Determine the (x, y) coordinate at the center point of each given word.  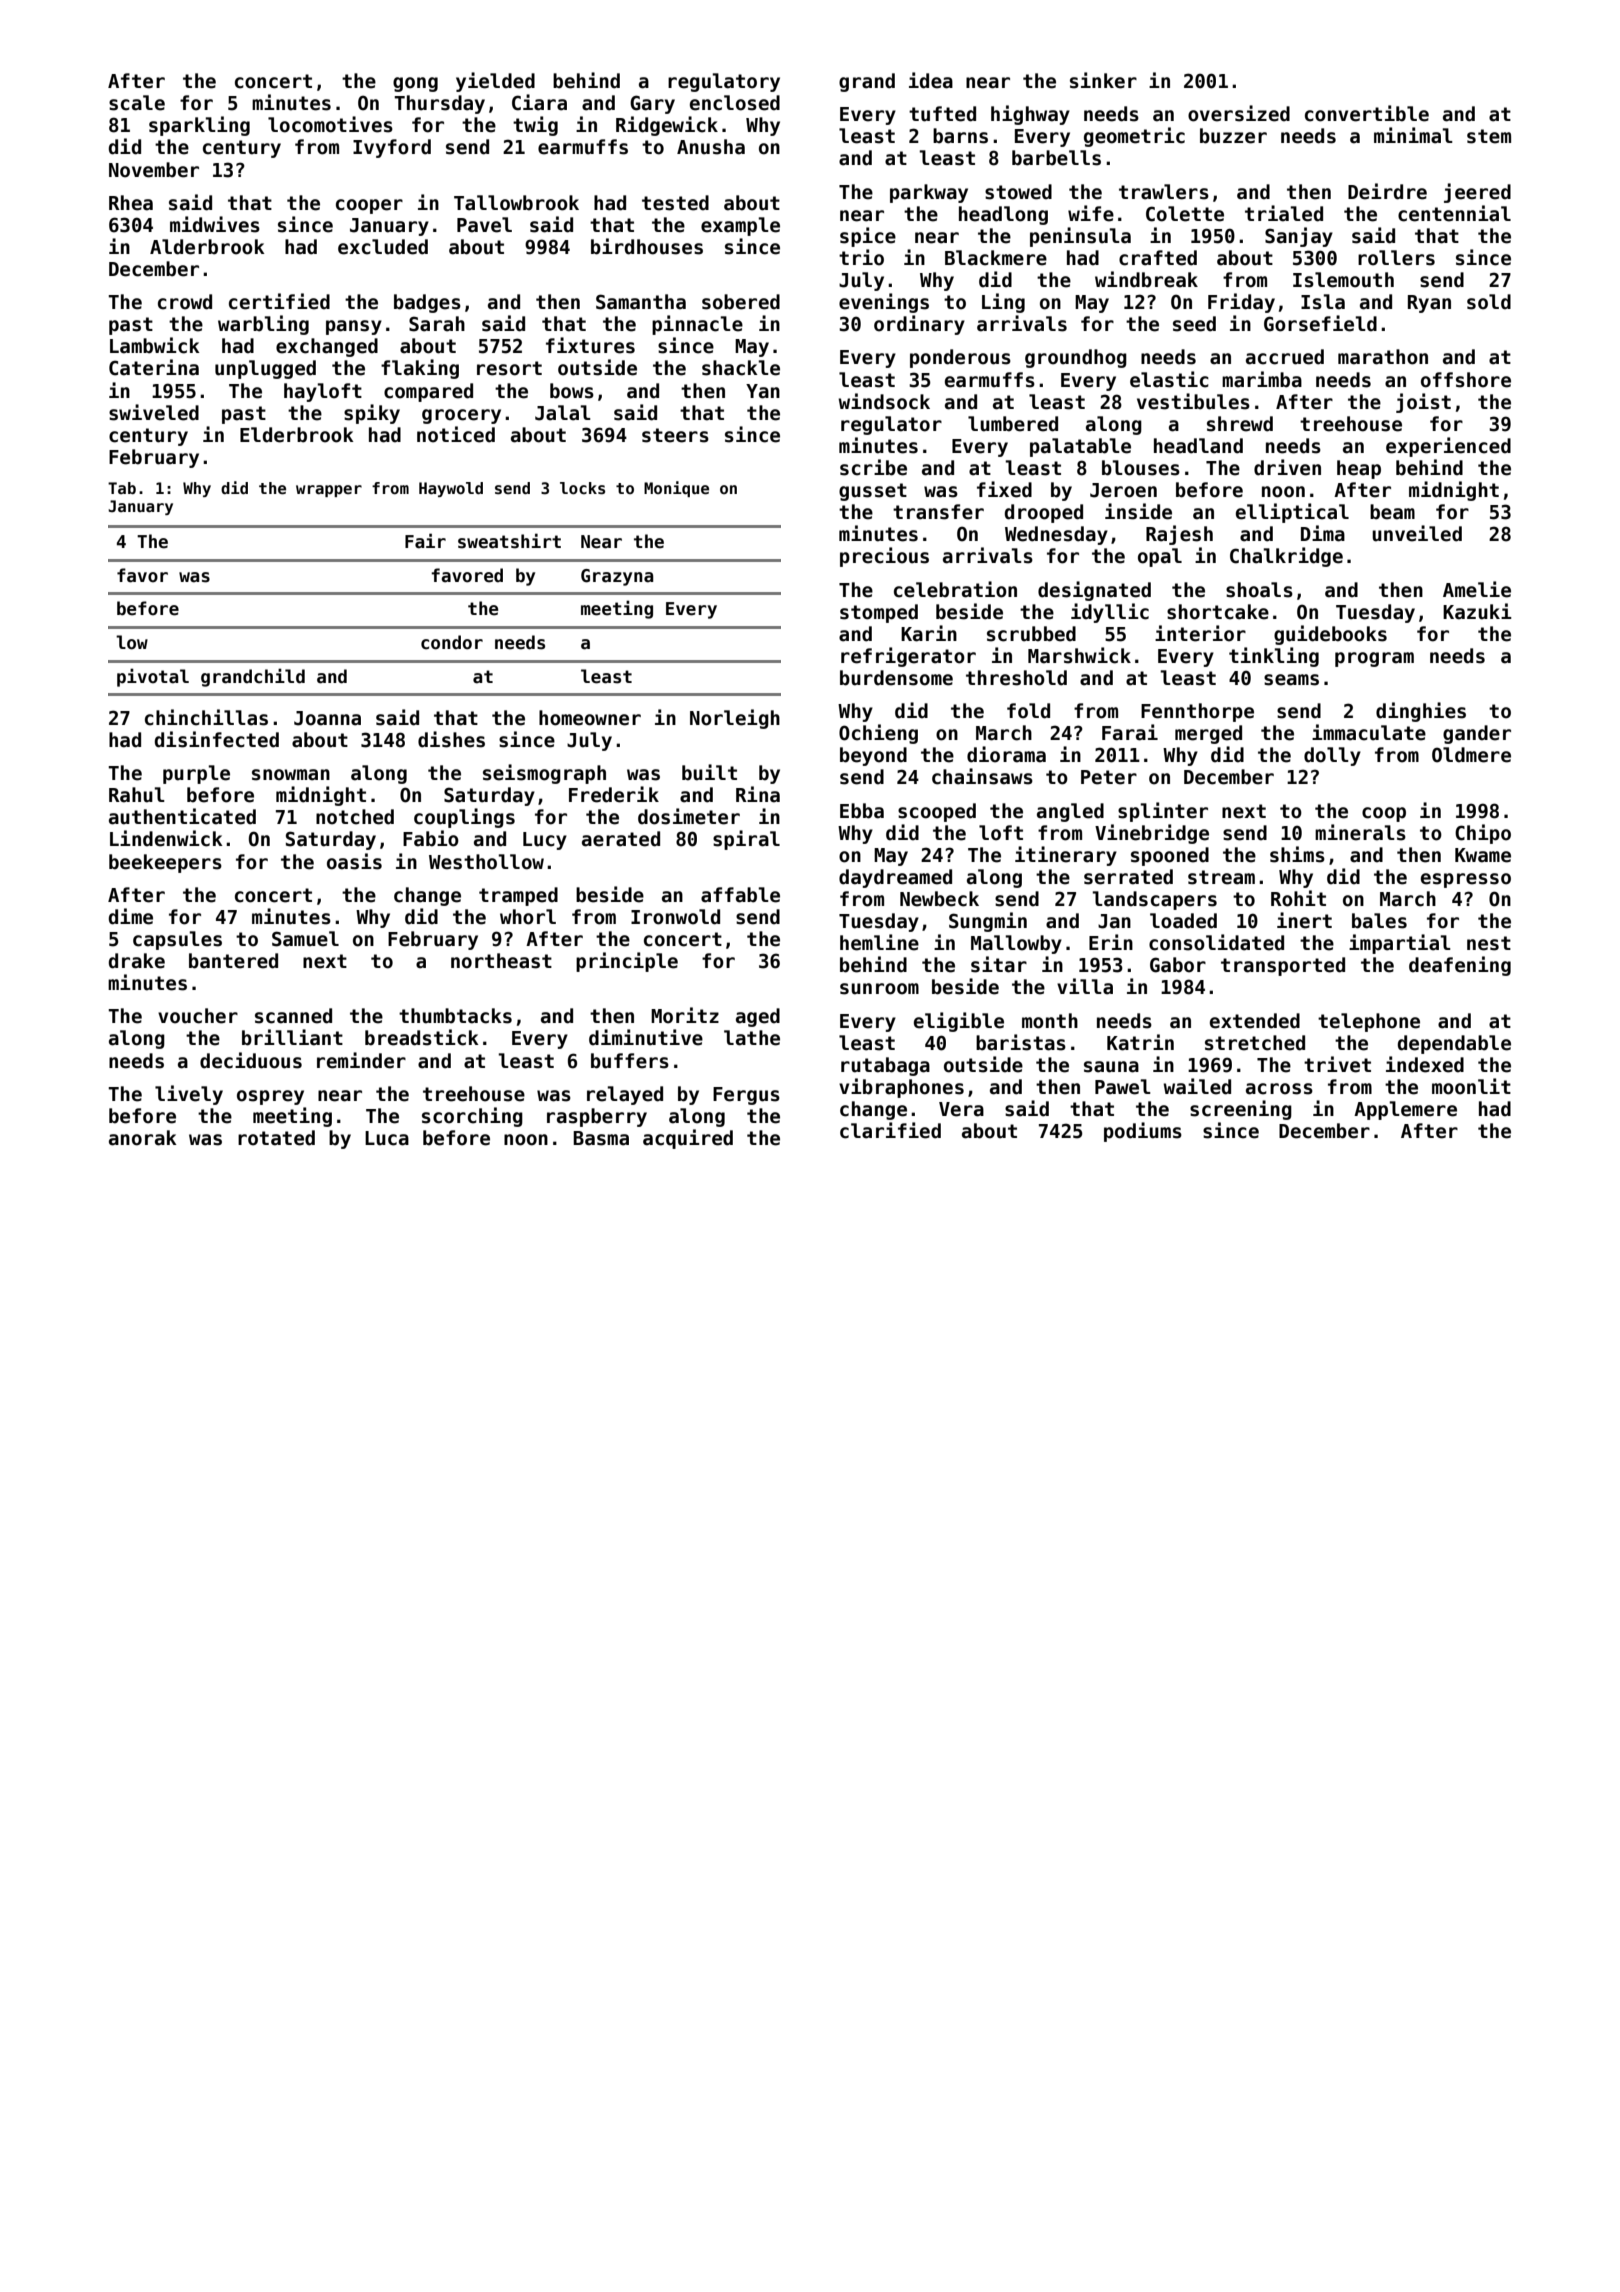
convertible (1367, 113)
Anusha (711, 147)
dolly (1332, 756)
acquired (688, 1139)
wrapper (329, 491)
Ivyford (392, 148)
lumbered (1013, 424)
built (709, 772)
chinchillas (206, 717)
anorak (143, 1138)
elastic (1169, 379)
